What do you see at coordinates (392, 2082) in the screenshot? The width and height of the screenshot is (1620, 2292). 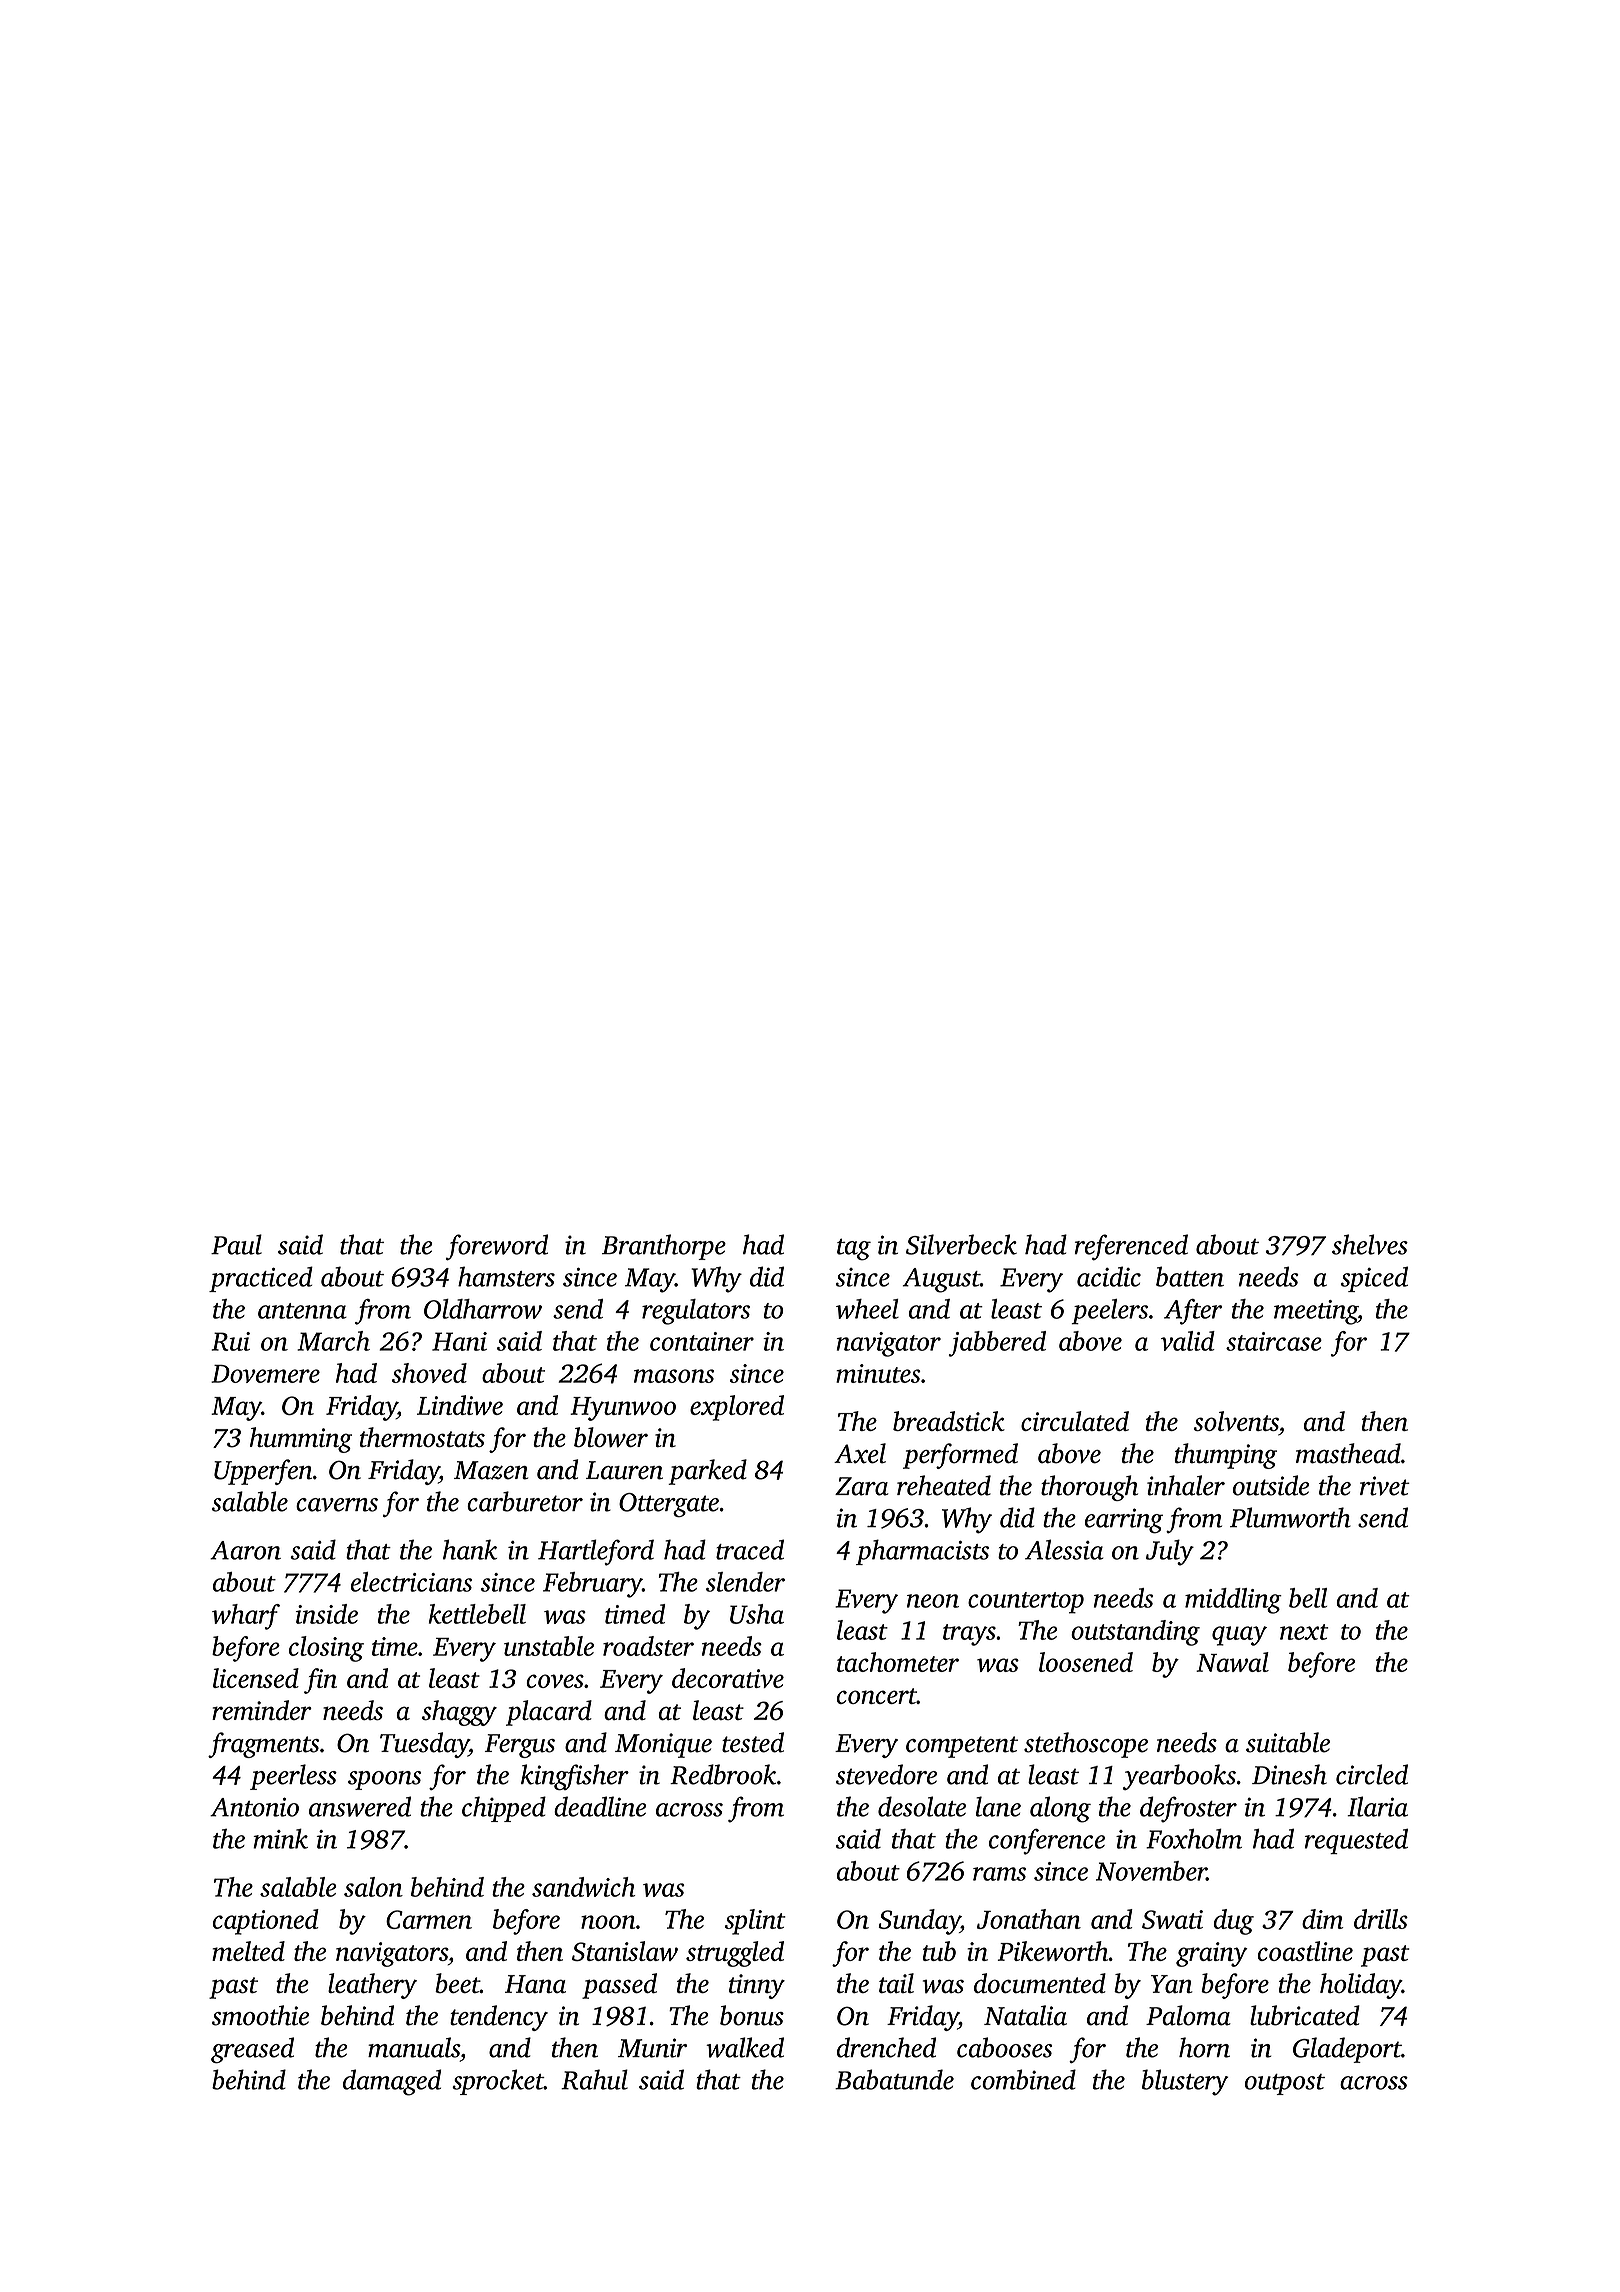 I see `damaged` at bounding box center [392, 2082].
